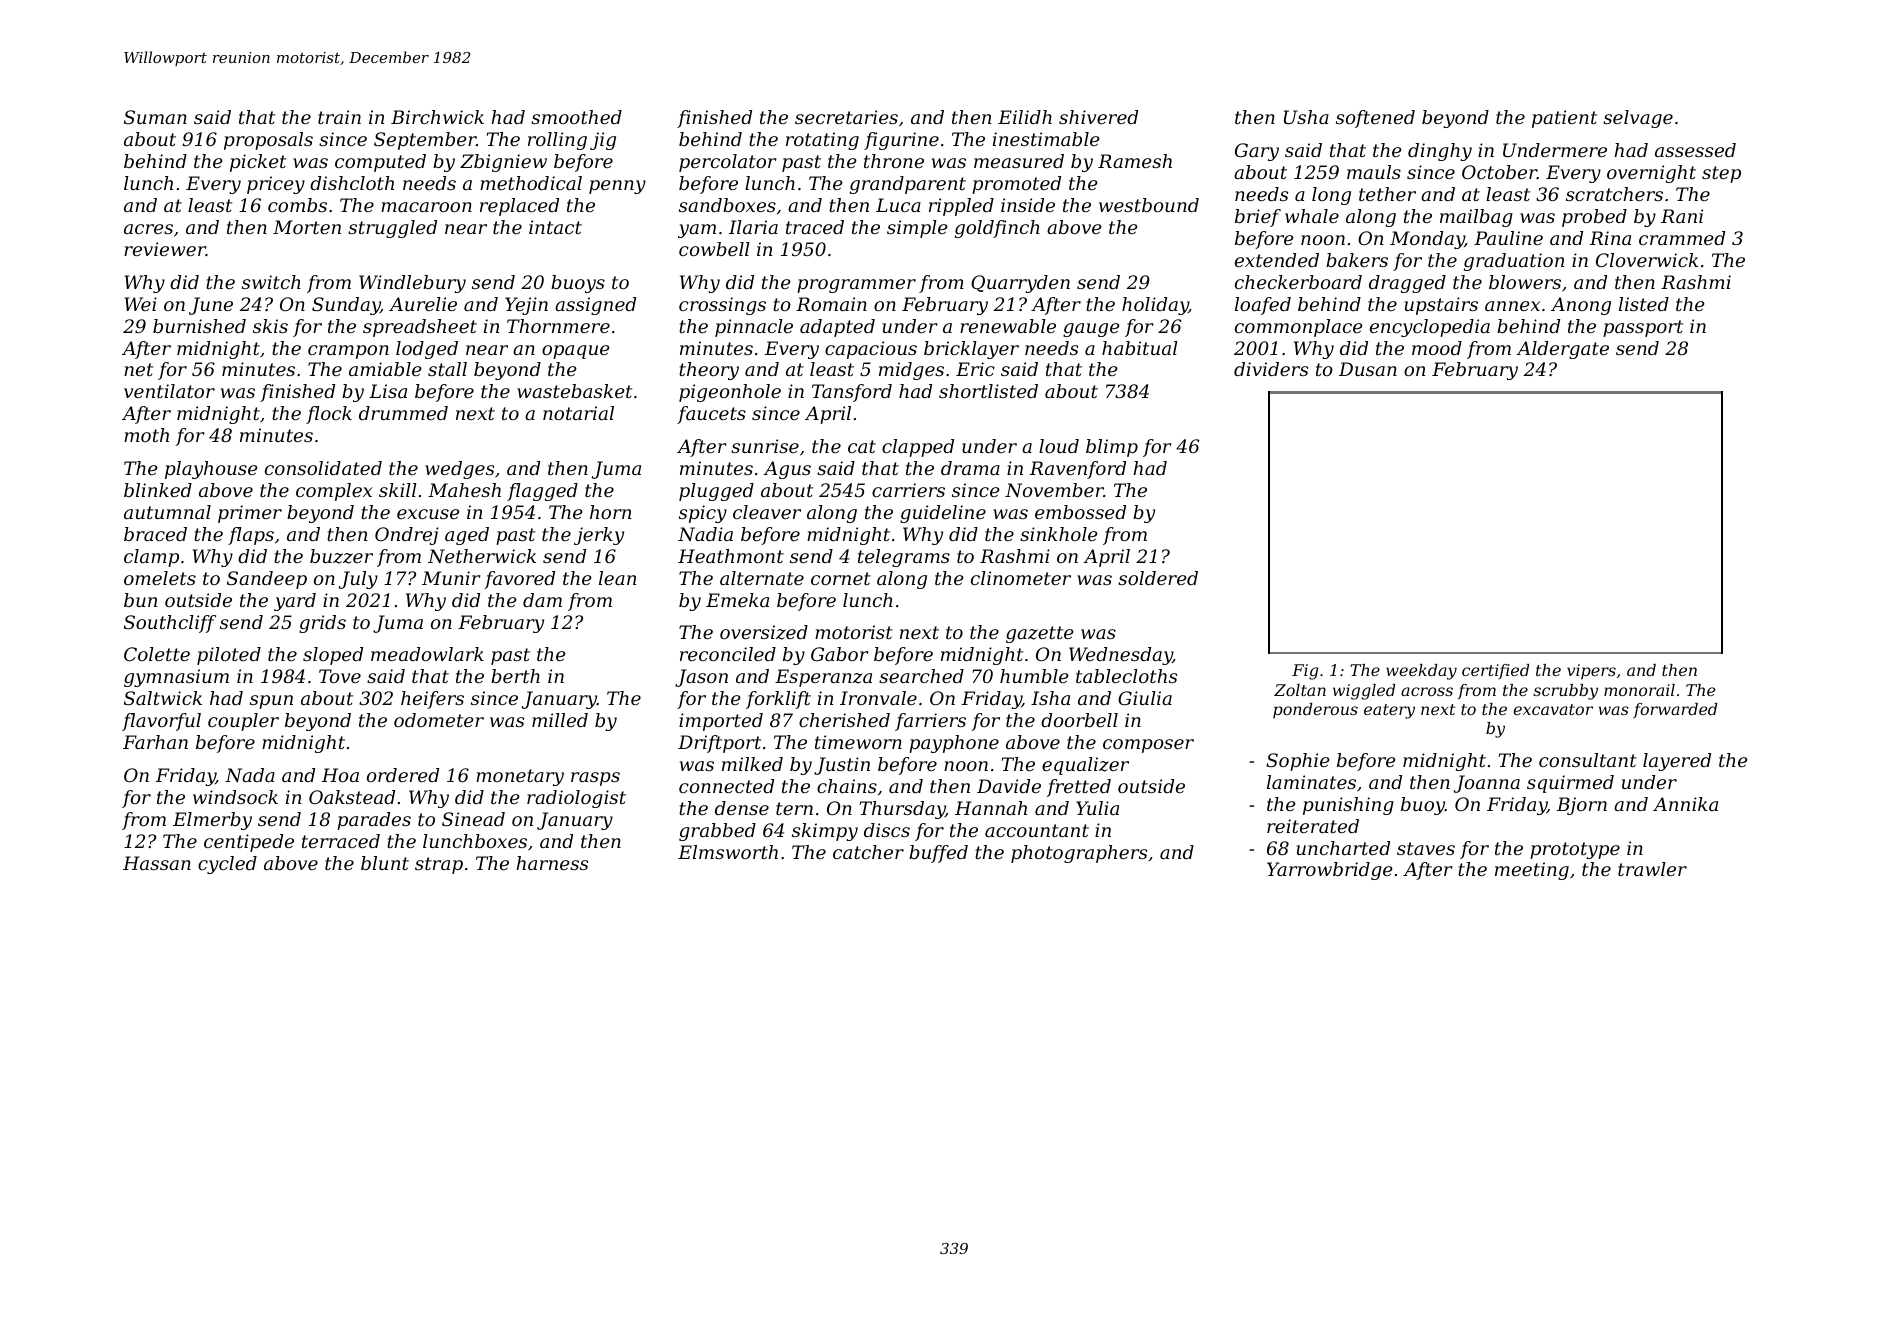 This image has width=1880, height=1329. Describe the element at coordinates (726, 786) in the image. I see `connected` at that location.
